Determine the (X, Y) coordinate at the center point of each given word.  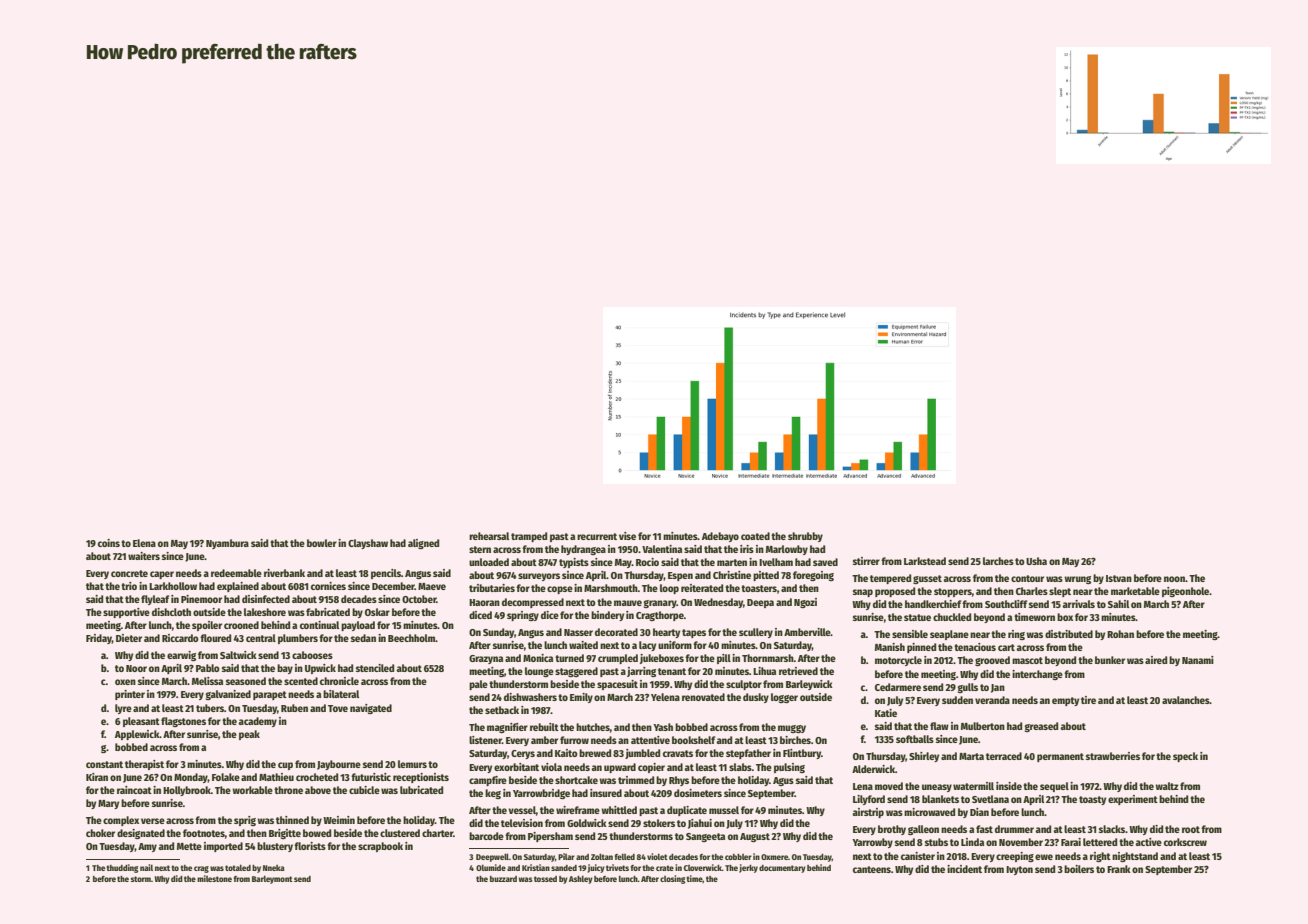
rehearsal (489, 536)
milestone (214, 878)
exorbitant (516, 767)
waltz (1167, 786)
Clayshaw (368, 544)
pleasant (141, 722)
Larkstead (925, 561)
